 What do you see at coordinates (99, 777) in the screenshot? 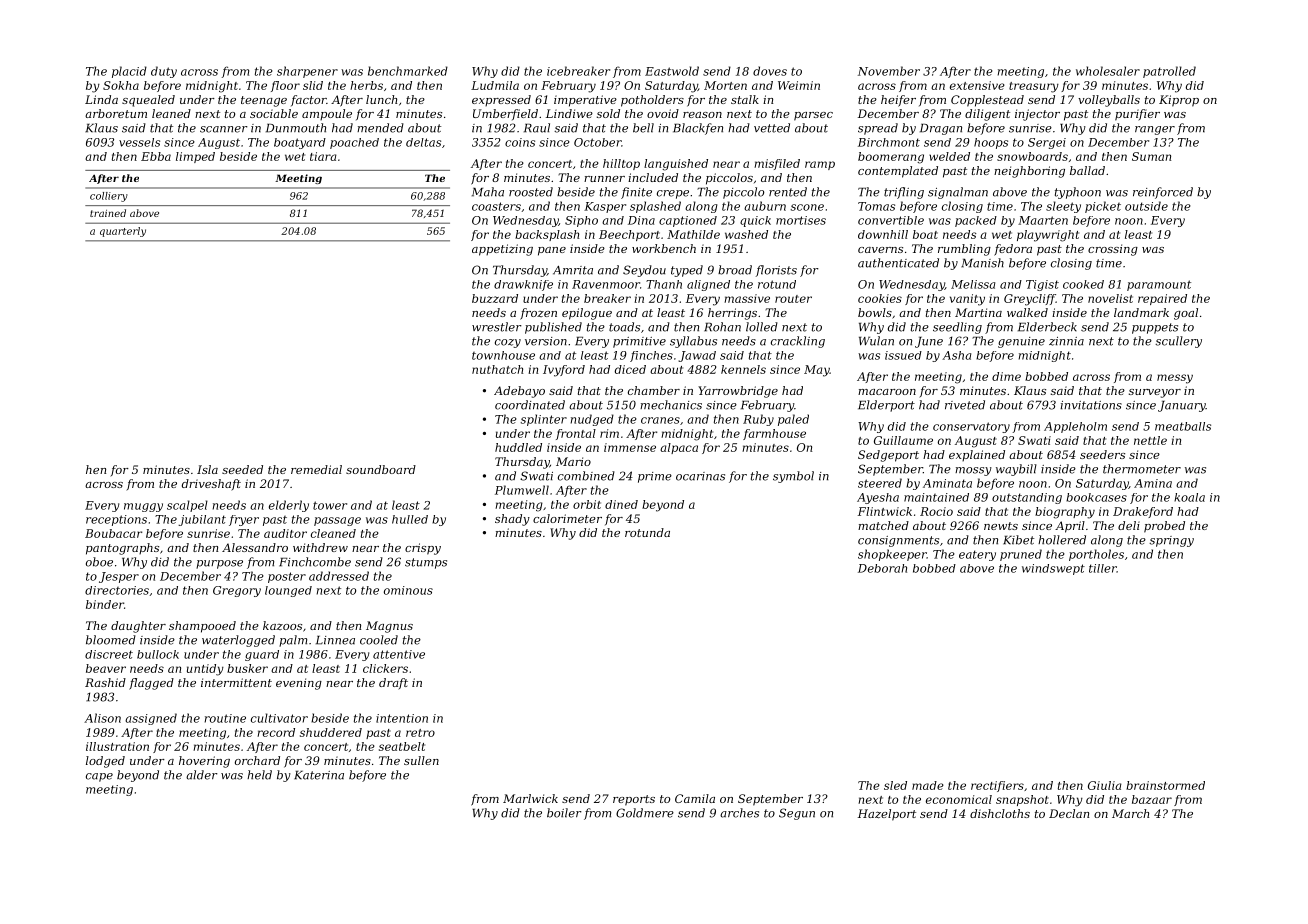
I see `cape` at bounding box center [99, 777].
